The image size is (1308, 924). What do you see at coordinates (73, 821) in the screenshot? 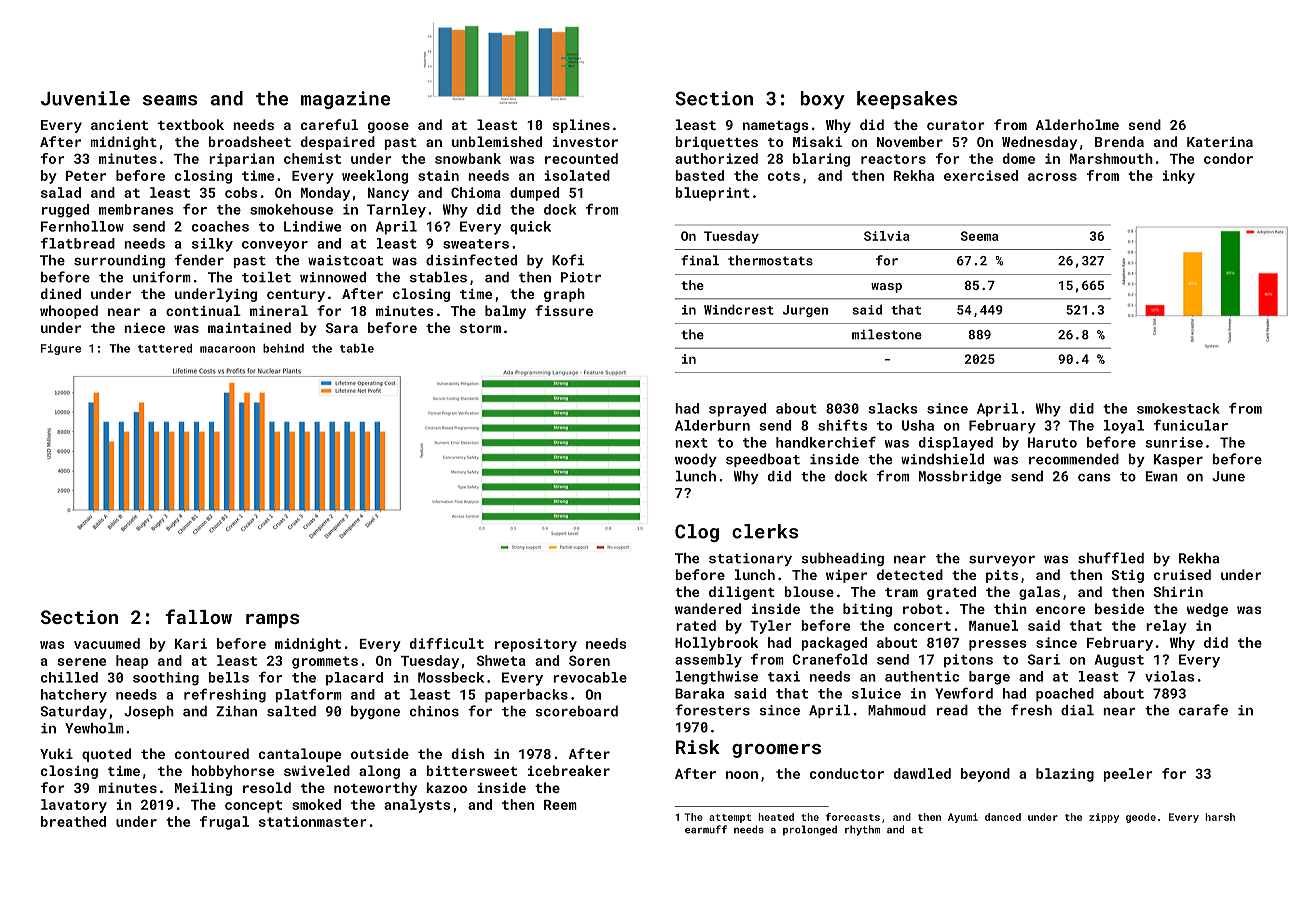
I see `breathed` at bounding box center [73, 821].
